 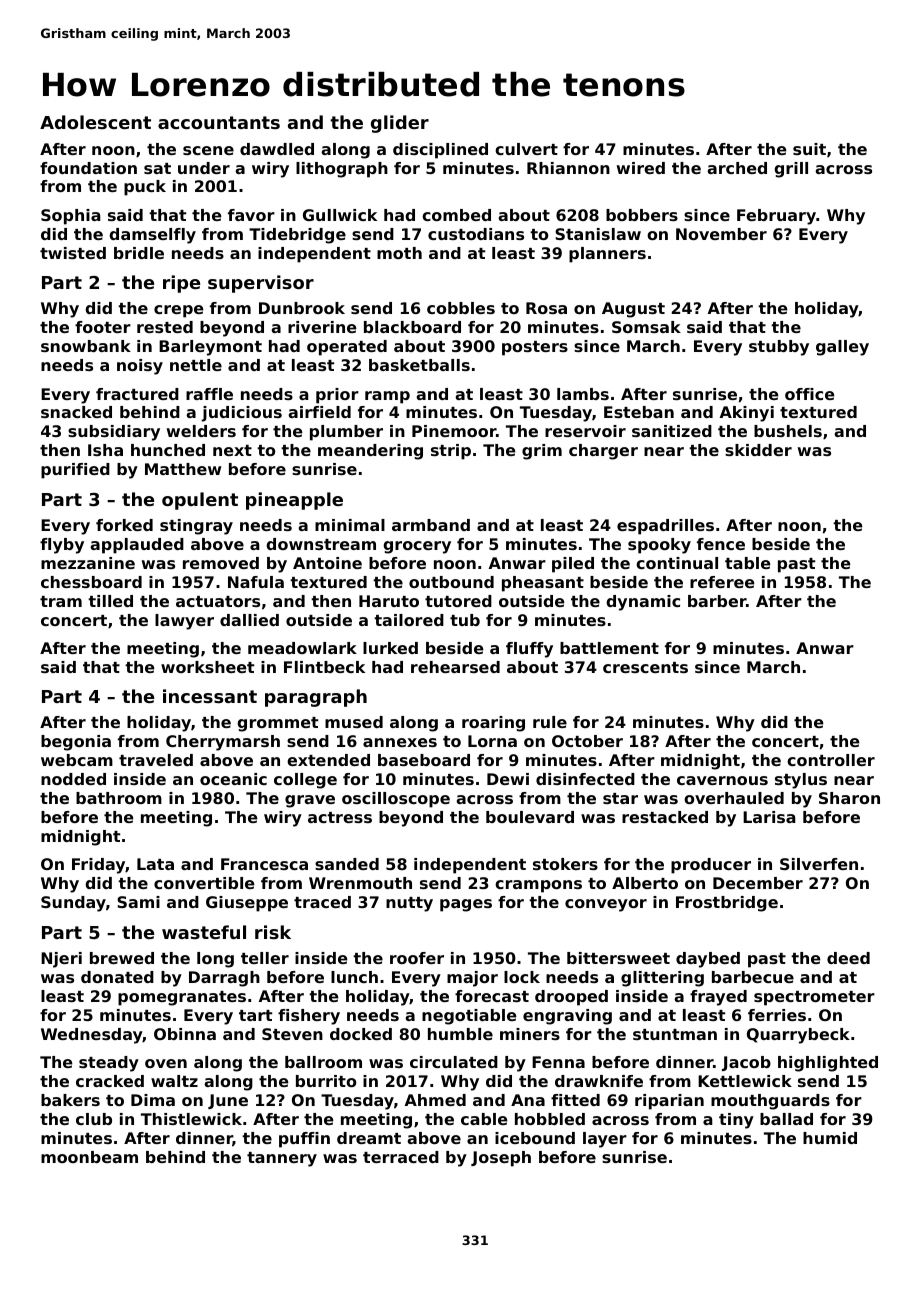 I want to click on cavernous, so click(x=722, y=780).
